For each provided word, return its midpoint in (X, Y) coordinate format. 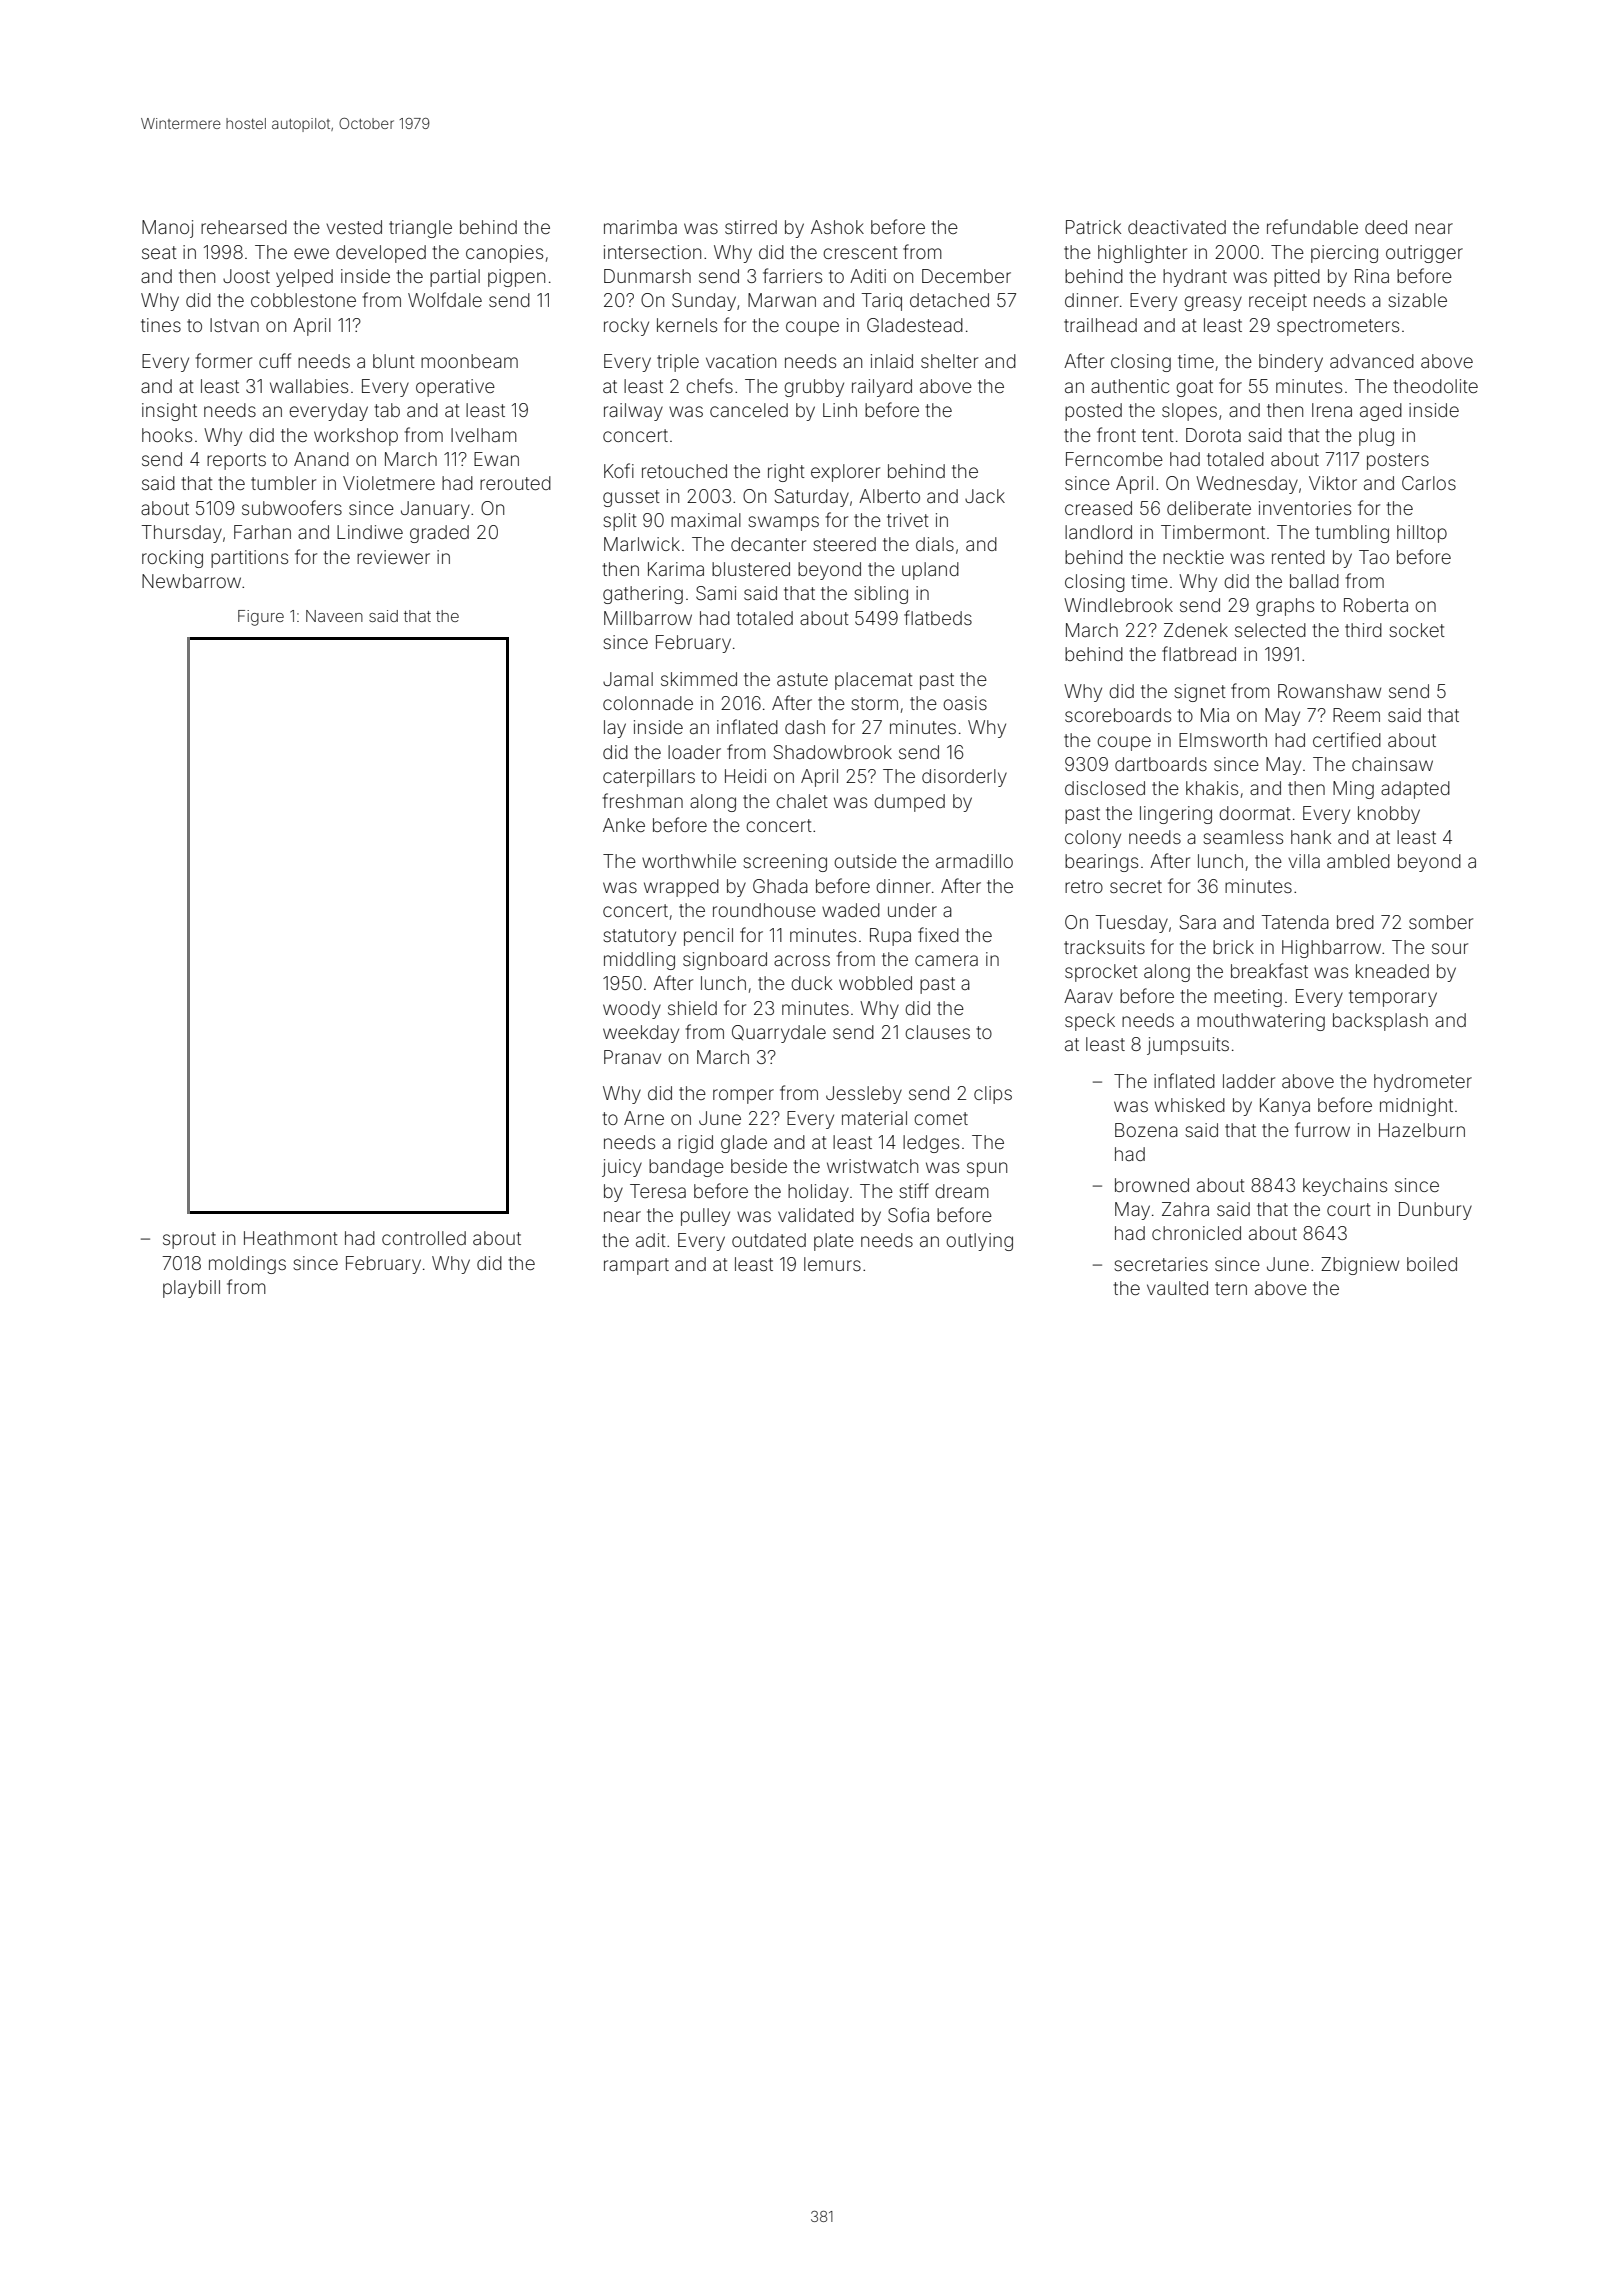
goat (1194, 388)
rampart (636, 1266)
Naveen (334, 616)
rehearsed (244, 227)
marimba (640, 227)
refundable (1312, 226)
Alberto (889, 496)
